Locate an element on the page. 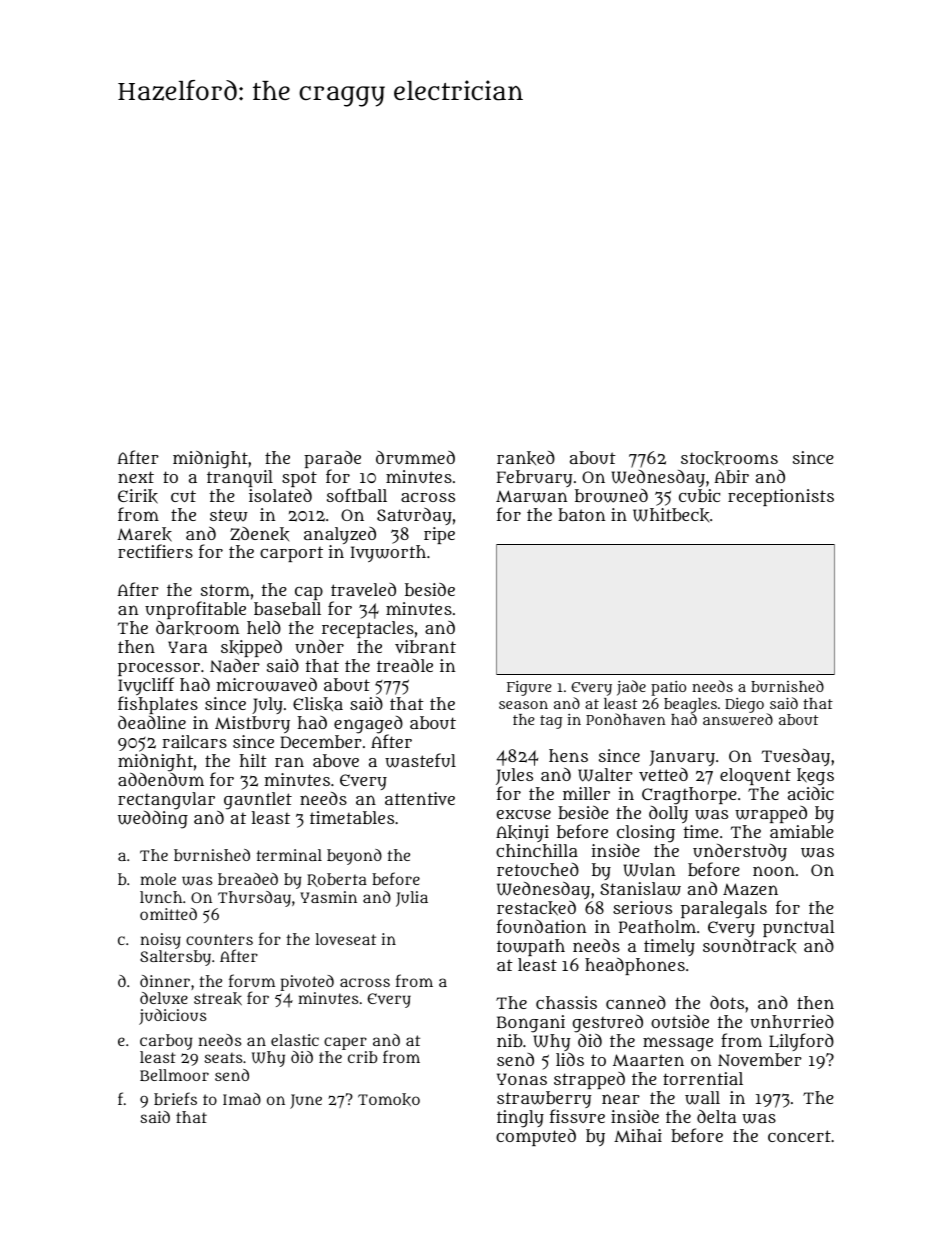 The width and height of the image is (952, 1233). spot is located at coordinates (299, 479).
